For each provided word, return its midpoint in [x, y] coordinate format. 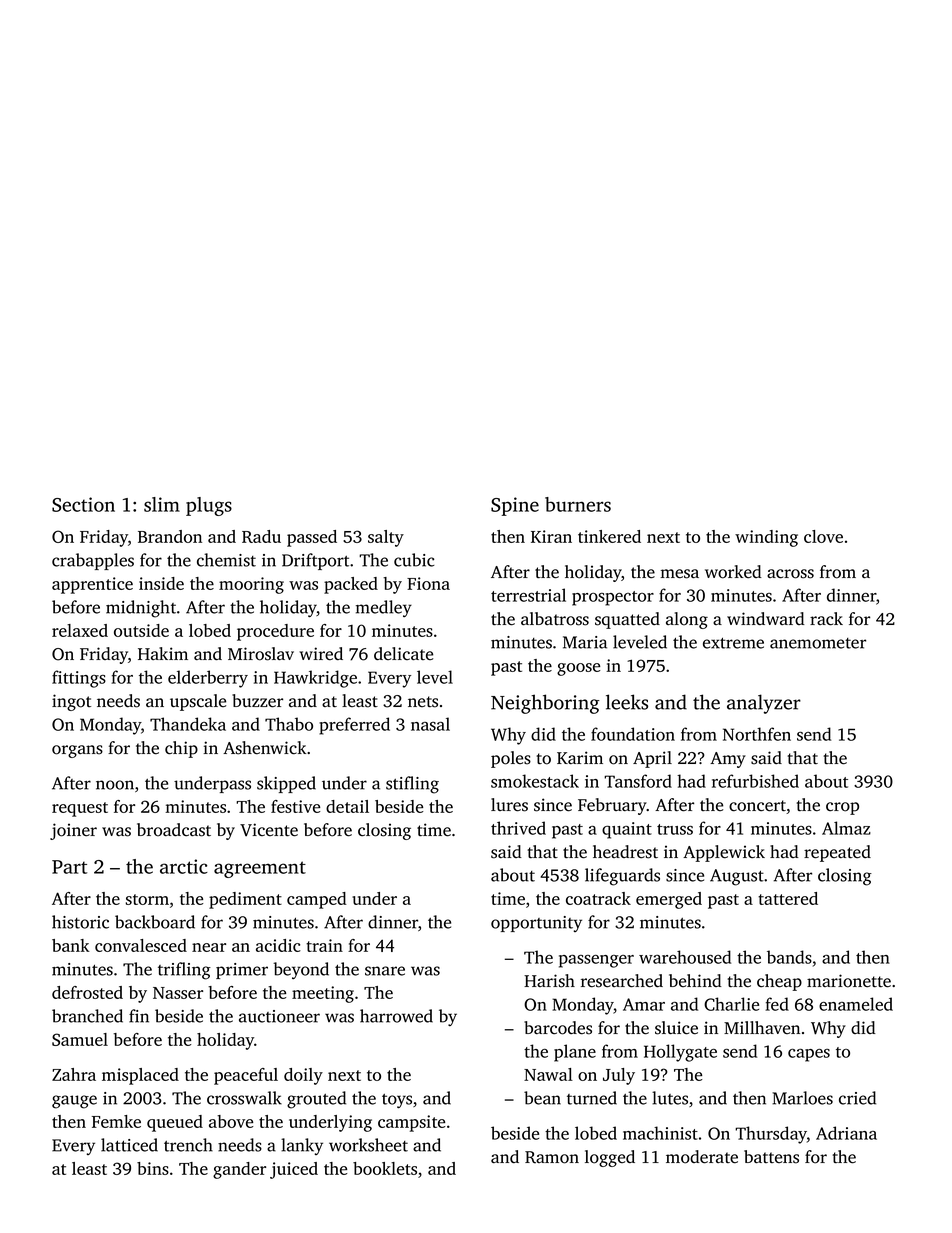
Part [69, 867]
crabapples [93, 561]
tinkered [609, 536]
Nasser [178, 993]
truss [675, 829]
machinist [660, 1133]
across [790, 574]
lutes [670, 1098]
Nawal [548, 1074]
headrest [625, 852]
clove [823, 536]
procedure [275, 632]
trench [188, 1145]
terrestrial [528, 595]
